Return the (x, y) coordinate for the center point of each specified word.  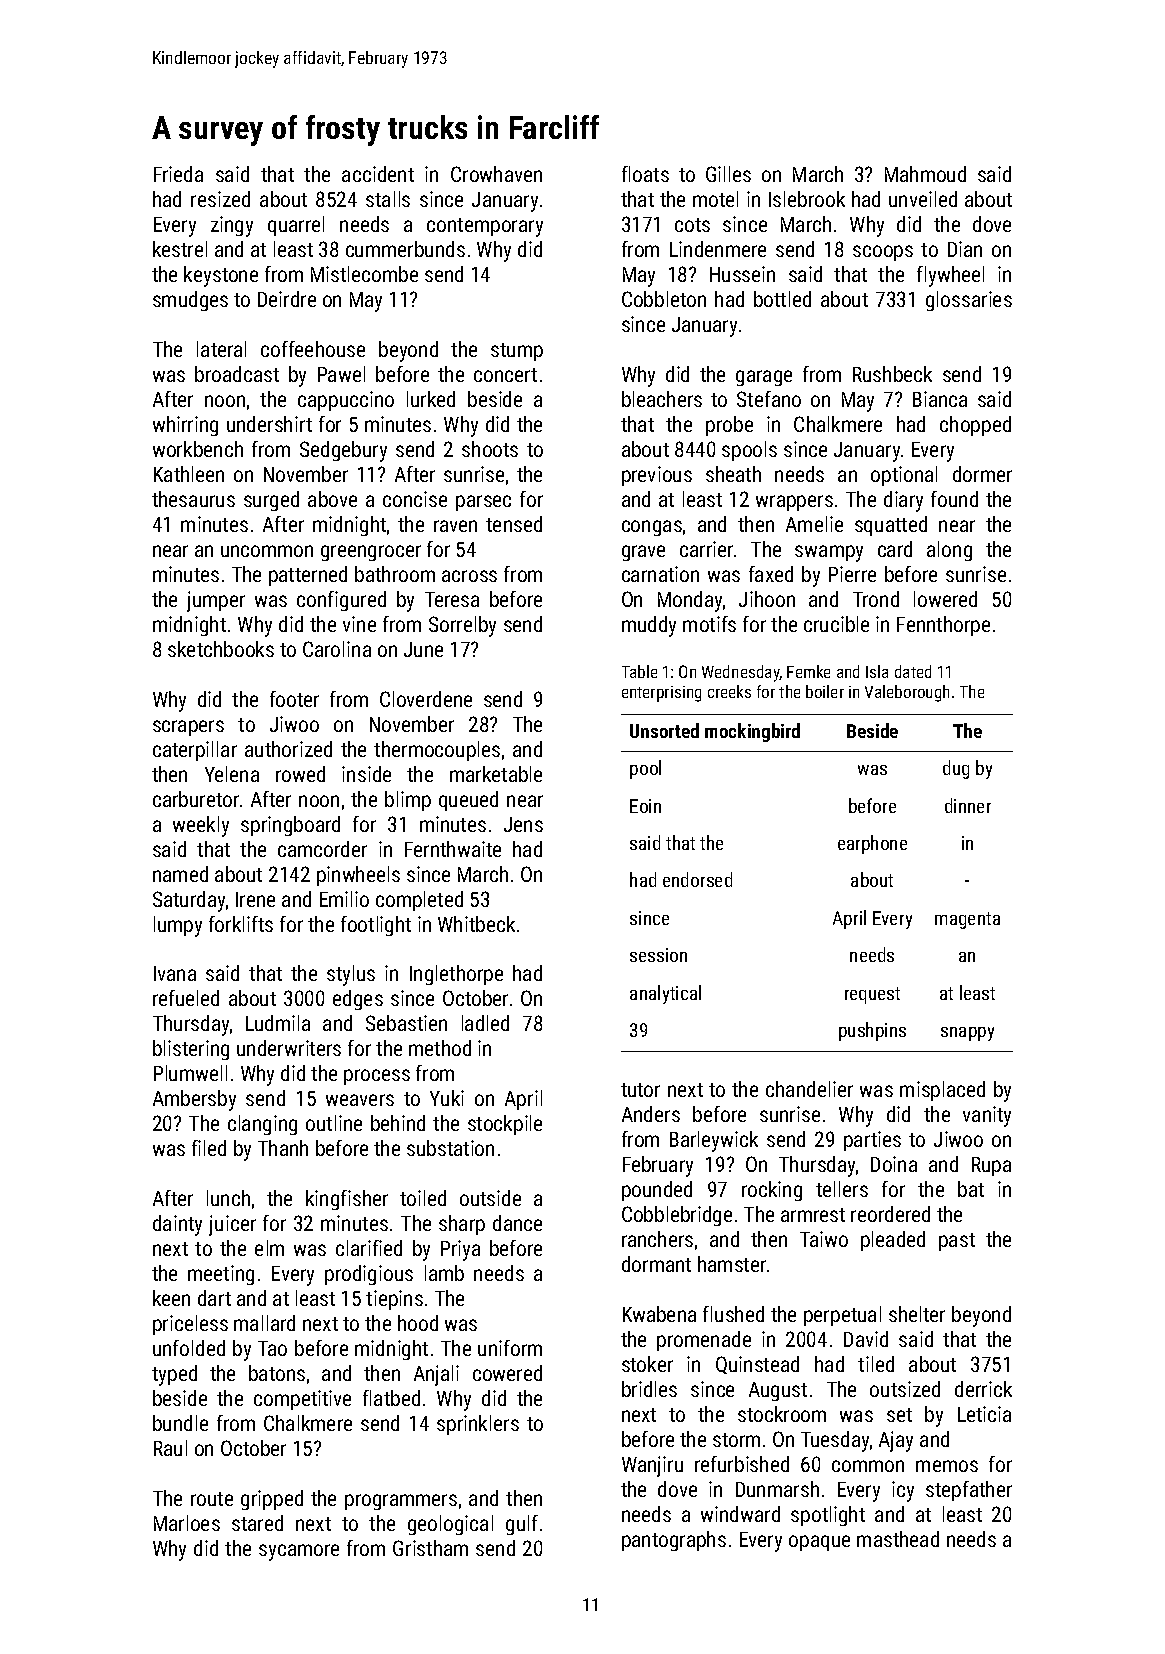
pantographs (674, 1541)
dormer (982, 474)
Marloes (187, 1523)
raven (455, 526)
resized (220, 199)
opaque (819, 1543)
